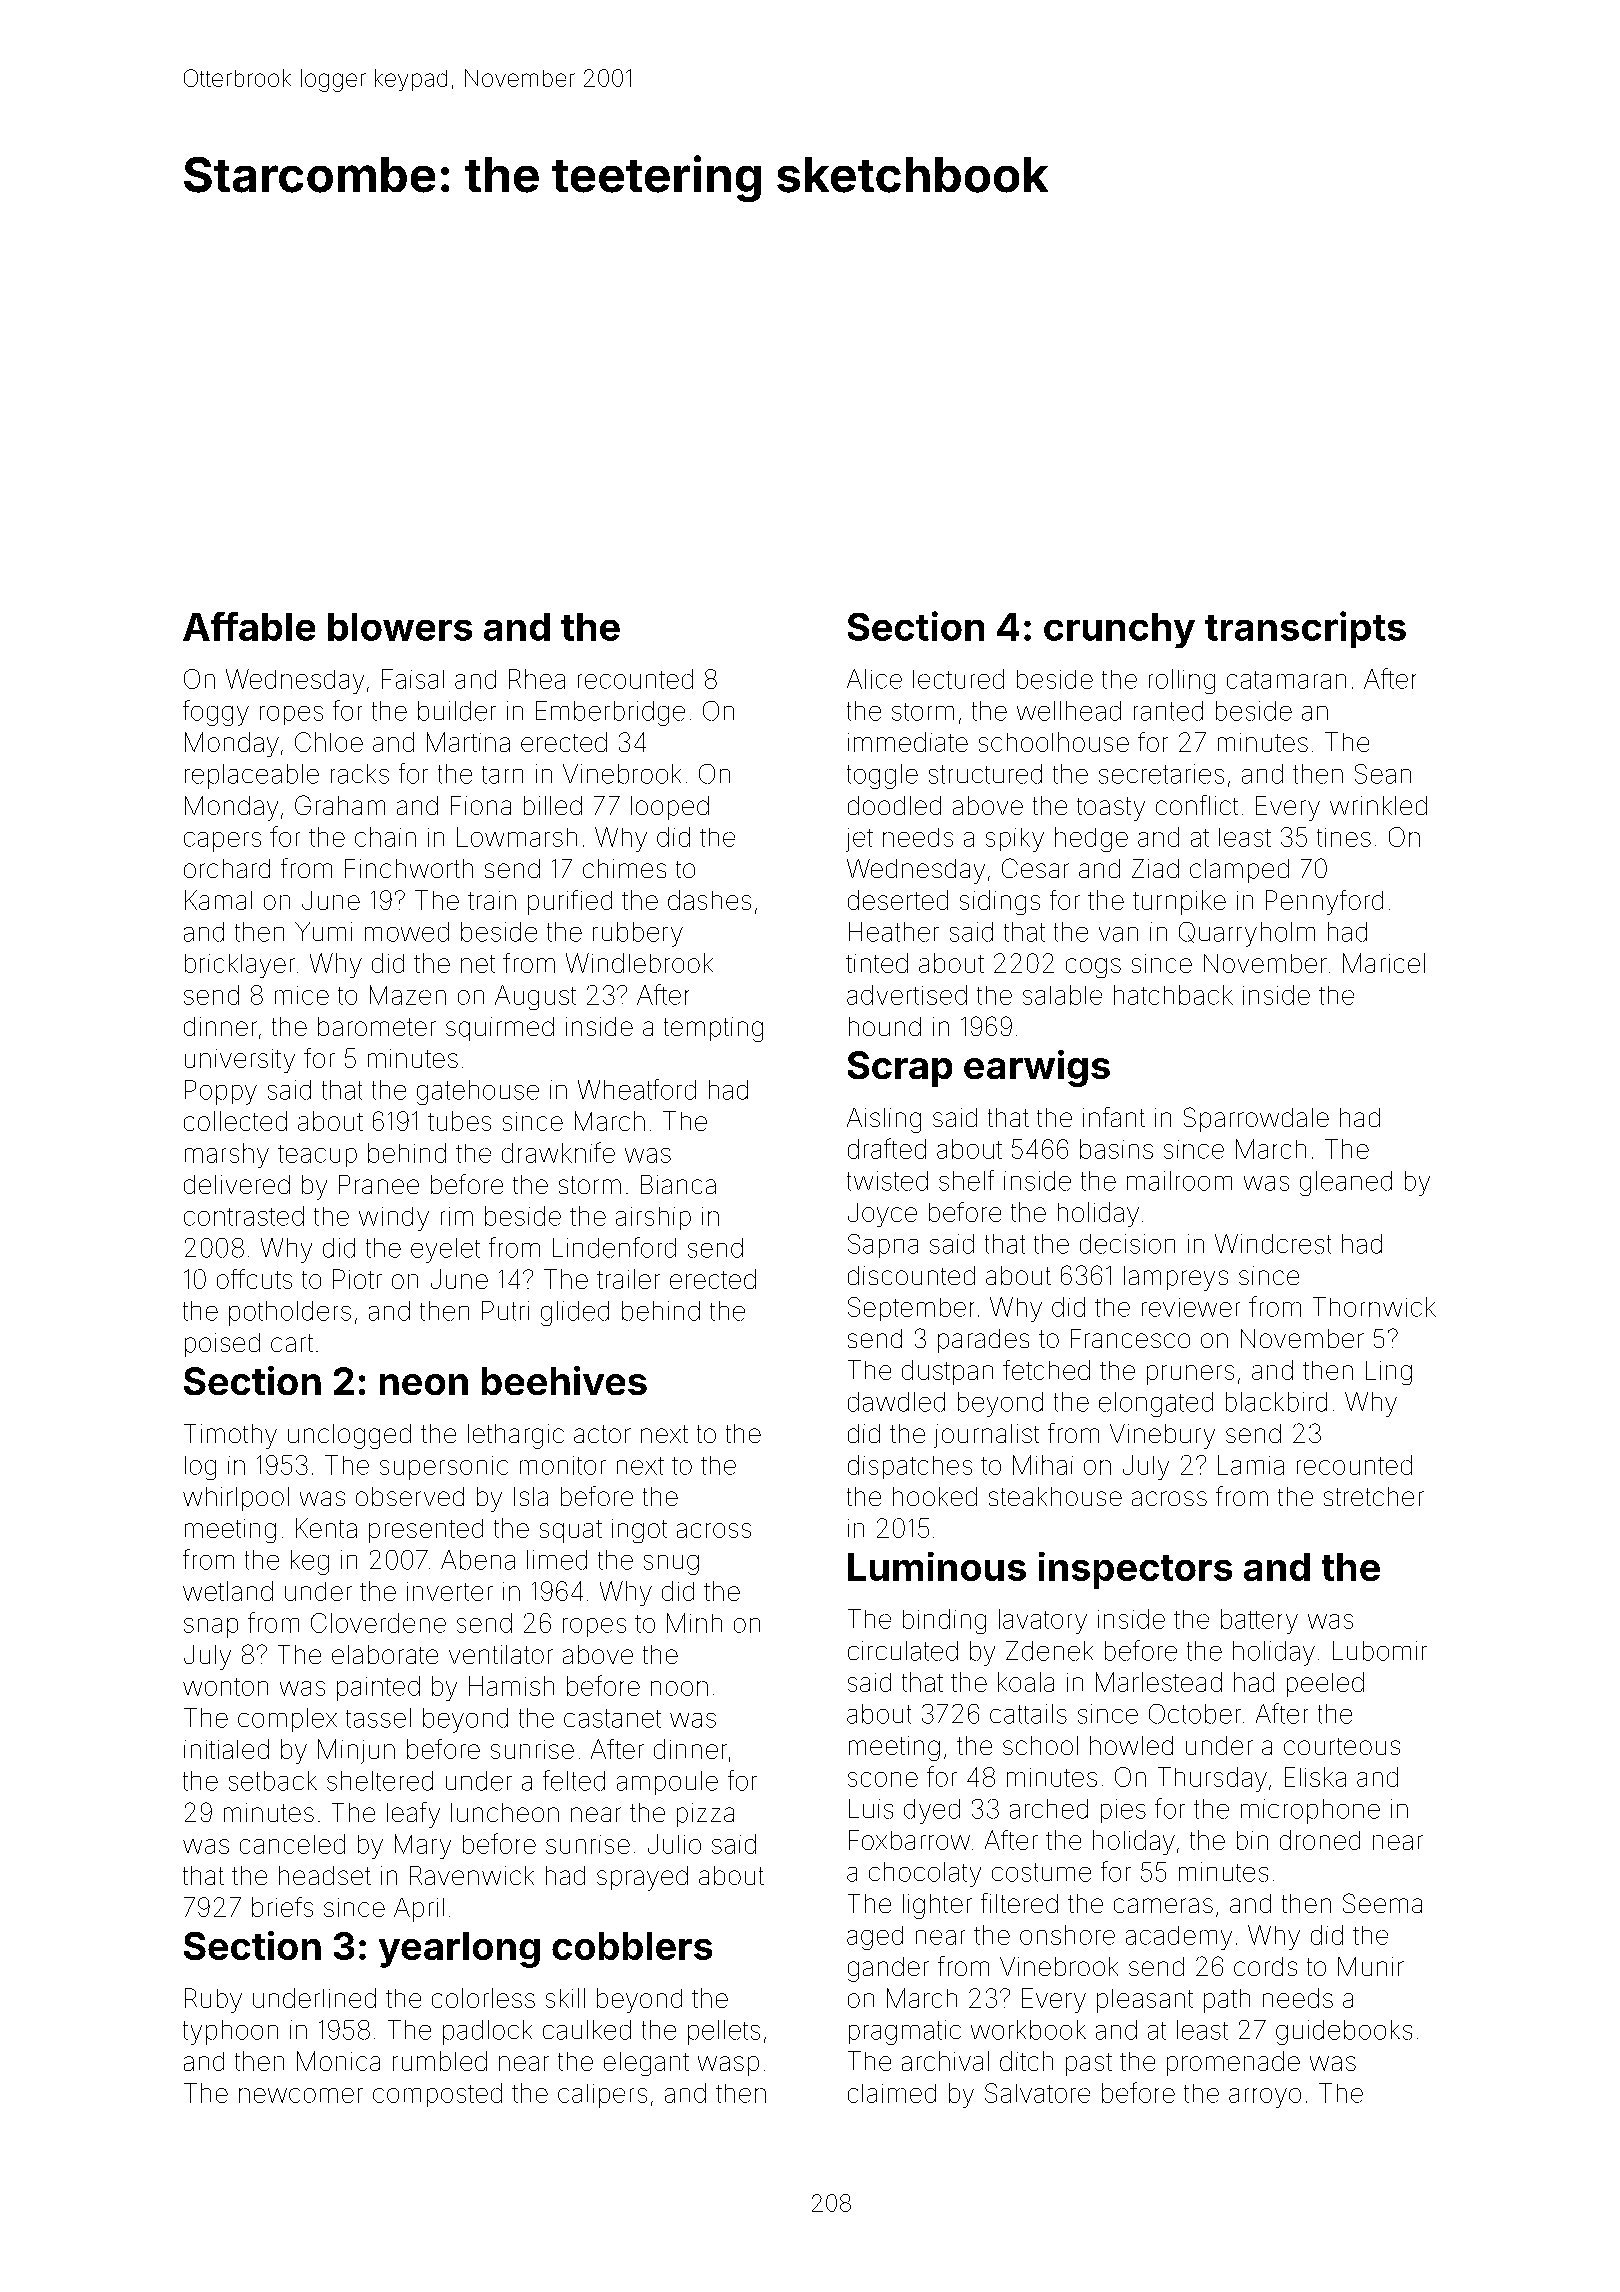 This document has height=2292, width=1620. What do you see at coordinates (1119, 630) in the document?
I see `crunchy` at bounding box center [1119, 630].
